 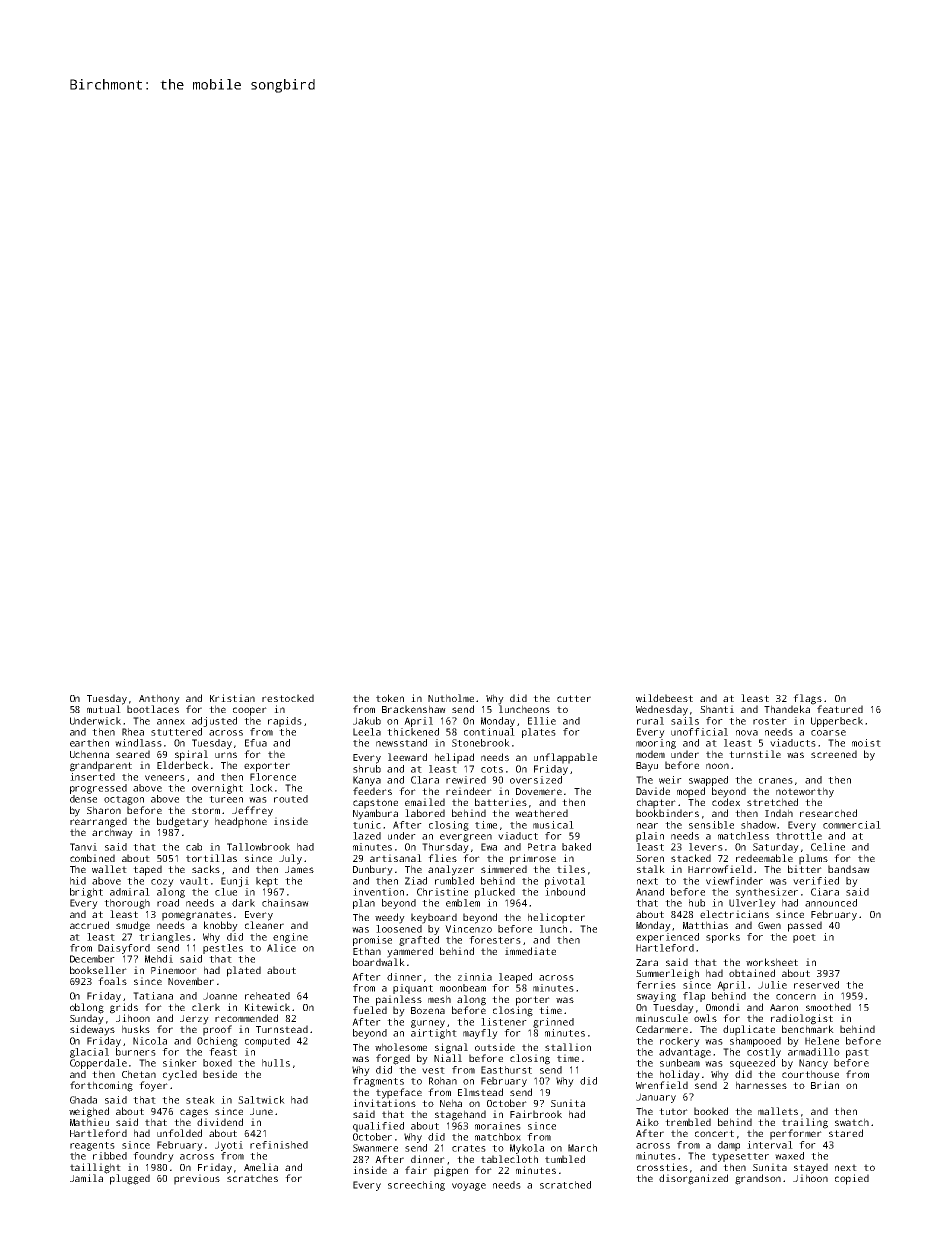 What do you see at coordinates (78, 881) in the image?
I see `hid` at bounding box center [78, 881].
